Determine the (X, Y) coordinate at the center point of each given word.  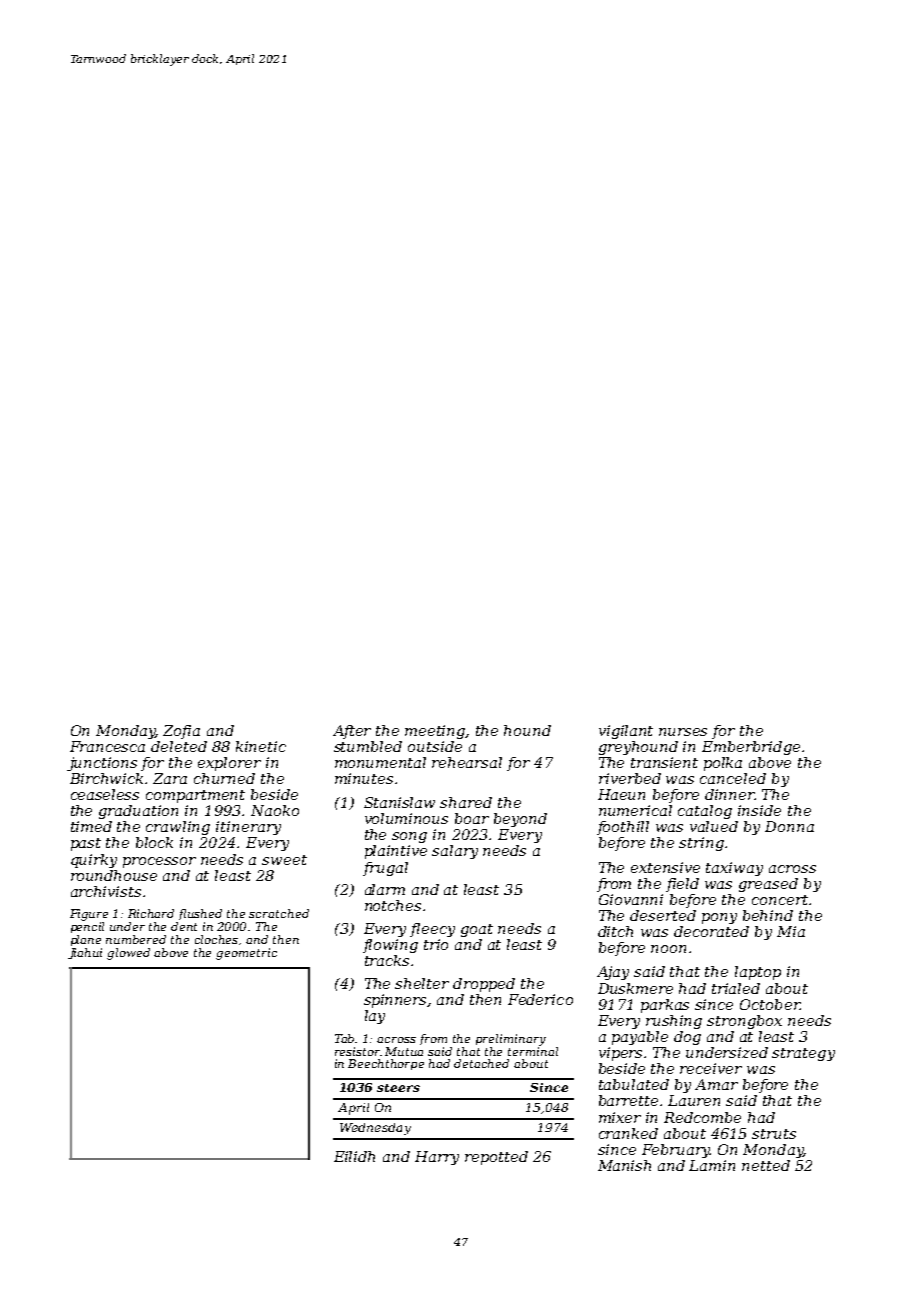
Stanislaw (399, 802)
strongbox (744, 1022)
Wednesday (375, 1129)
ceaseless (105, 794)
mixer (620, 1117)
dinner (730, 794)
